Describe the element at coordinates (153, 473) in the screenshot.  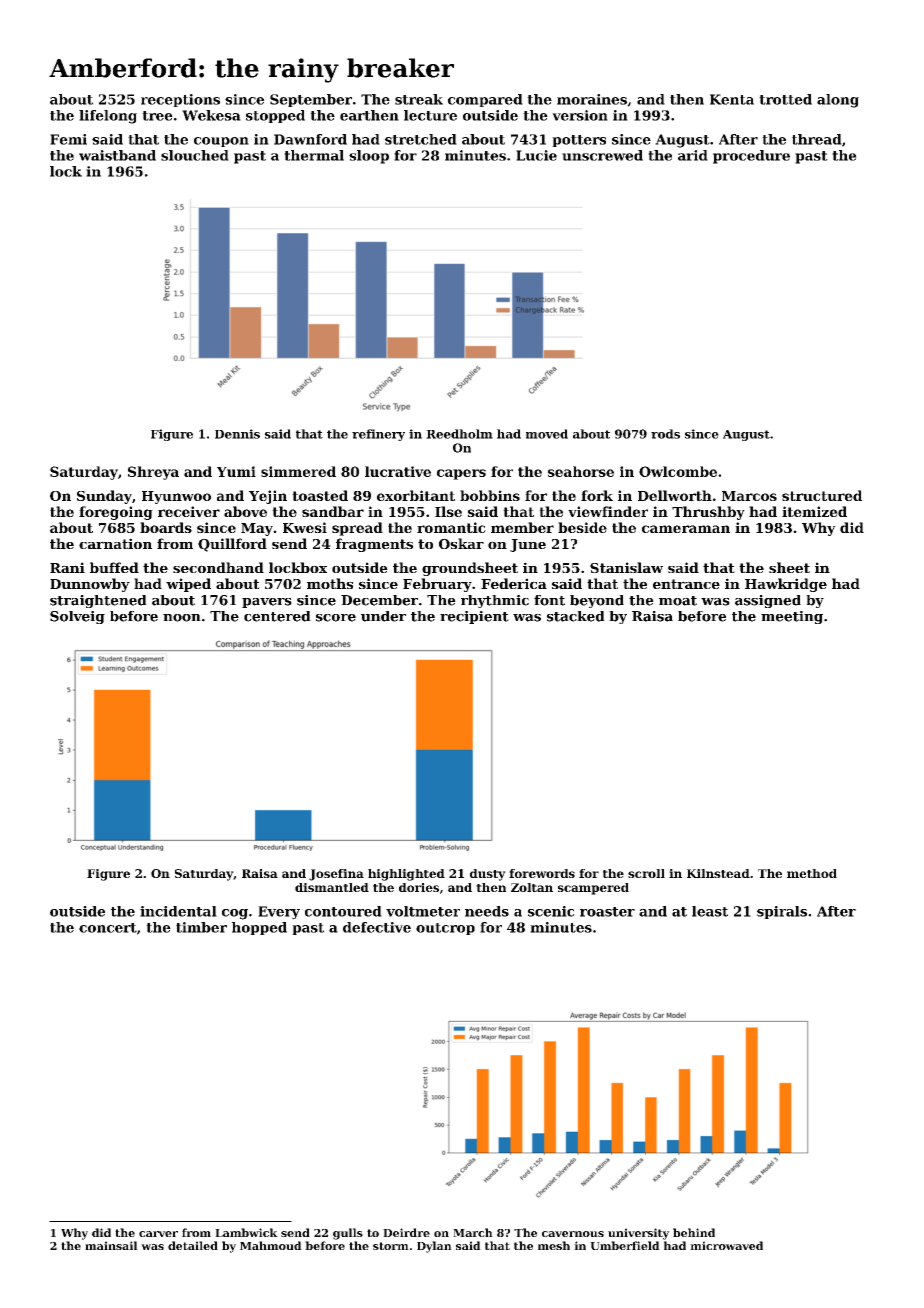
I see `Shreya` at that location.
